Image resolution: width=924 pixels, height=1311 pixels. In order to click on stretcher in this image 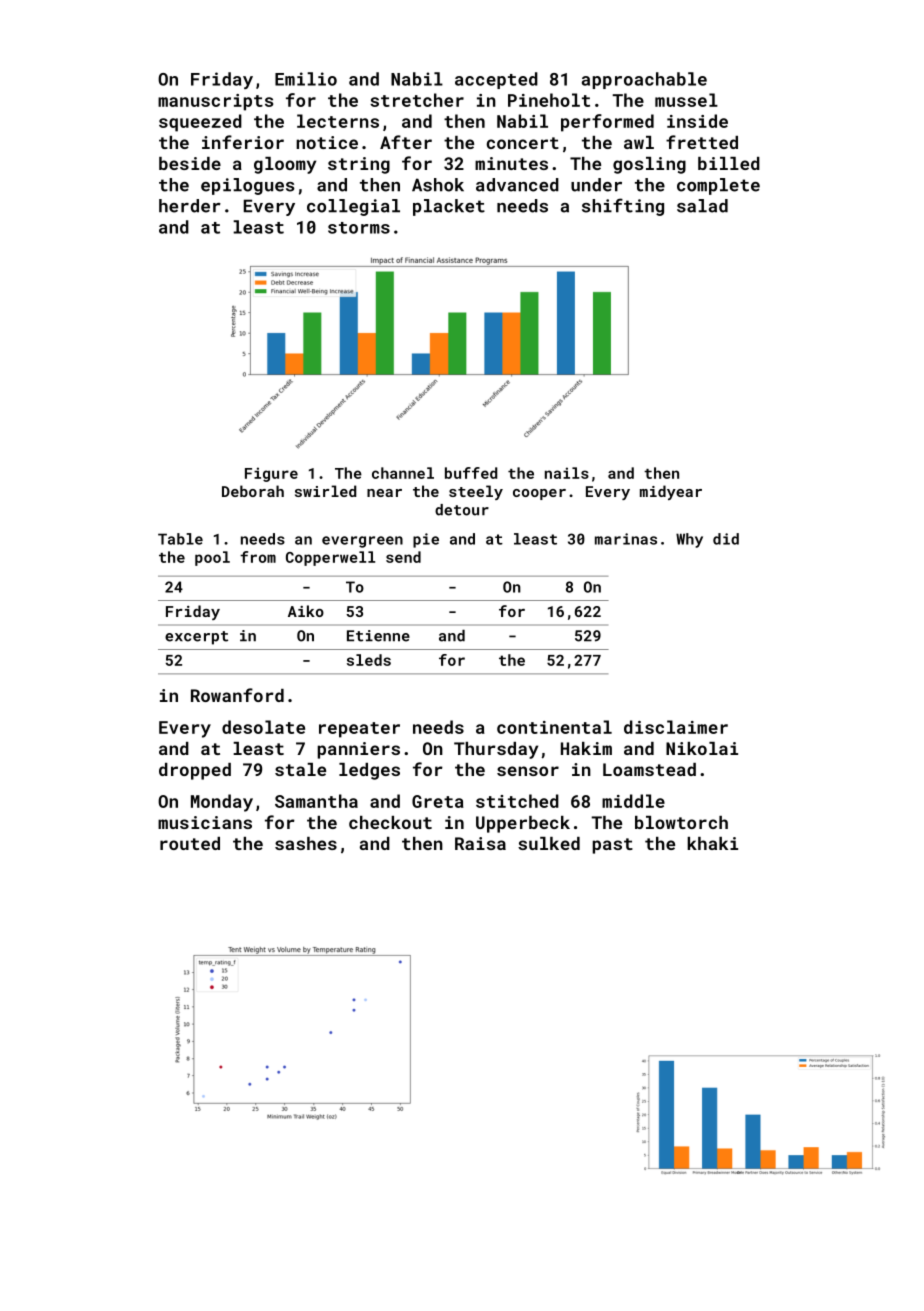, I will do `click(417, 100)`.
